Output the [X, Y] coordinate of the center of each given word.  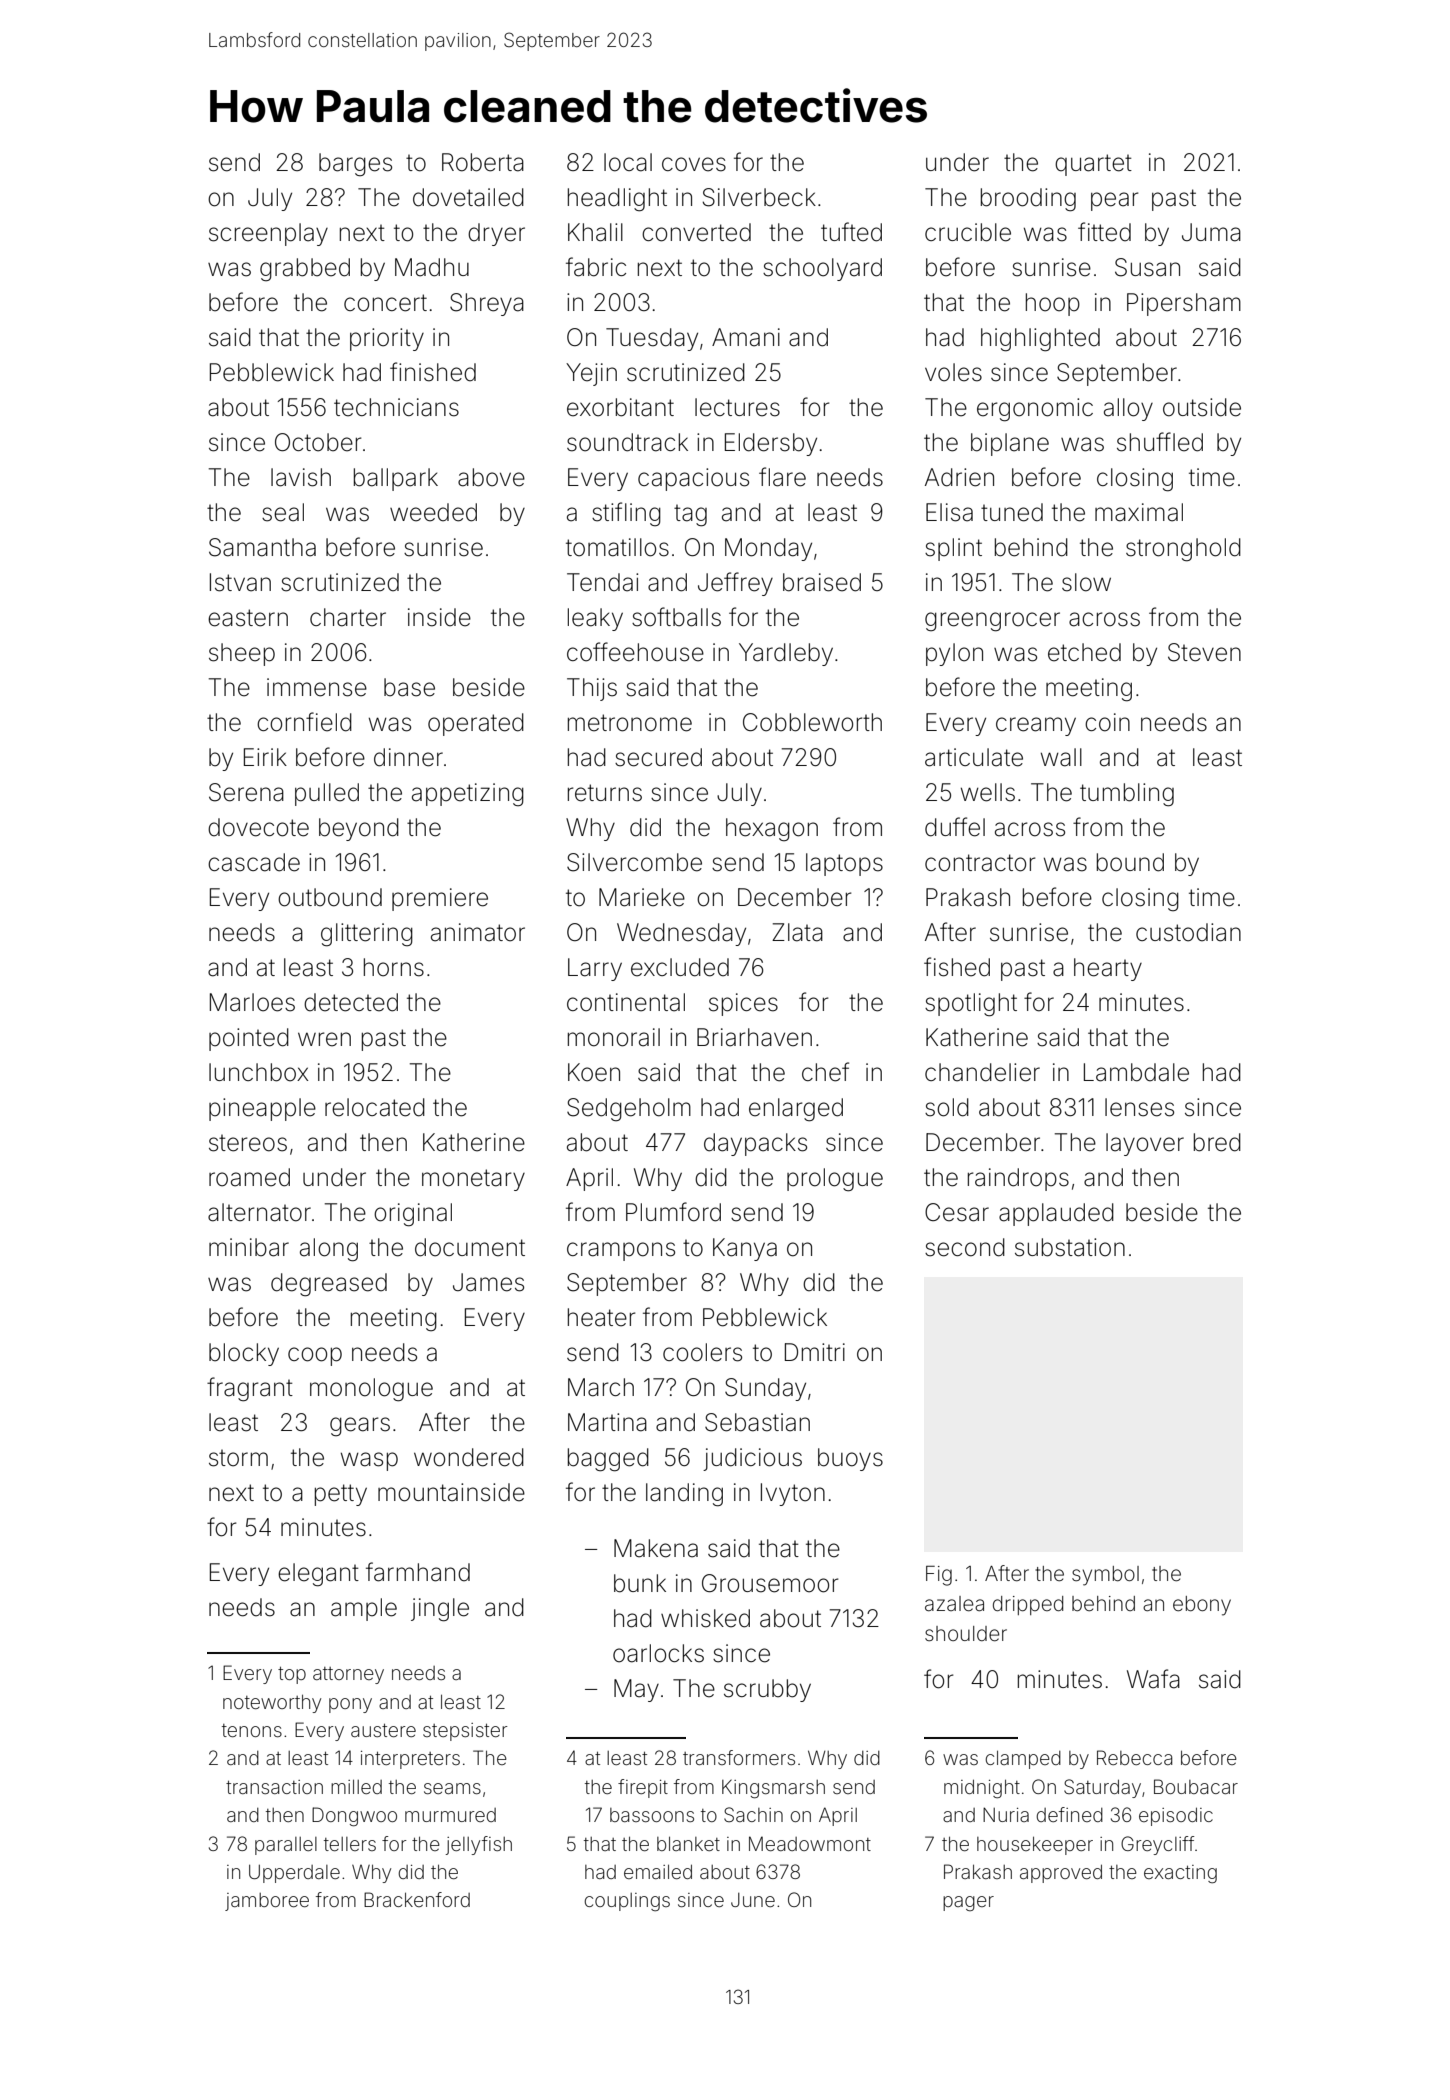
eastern [248, 618]
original [413, 1215]
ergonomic [1035, 410]
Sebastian [757, 1422]
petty [341, 1495]
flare [782, 477]
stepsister [465, 1732]
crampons [621, 1251]
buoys [850, 1459]
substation [1070, 1247]
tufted [851, 232]
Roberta [483, 162]
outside [1202, 407]
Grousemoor [770, 1583]
